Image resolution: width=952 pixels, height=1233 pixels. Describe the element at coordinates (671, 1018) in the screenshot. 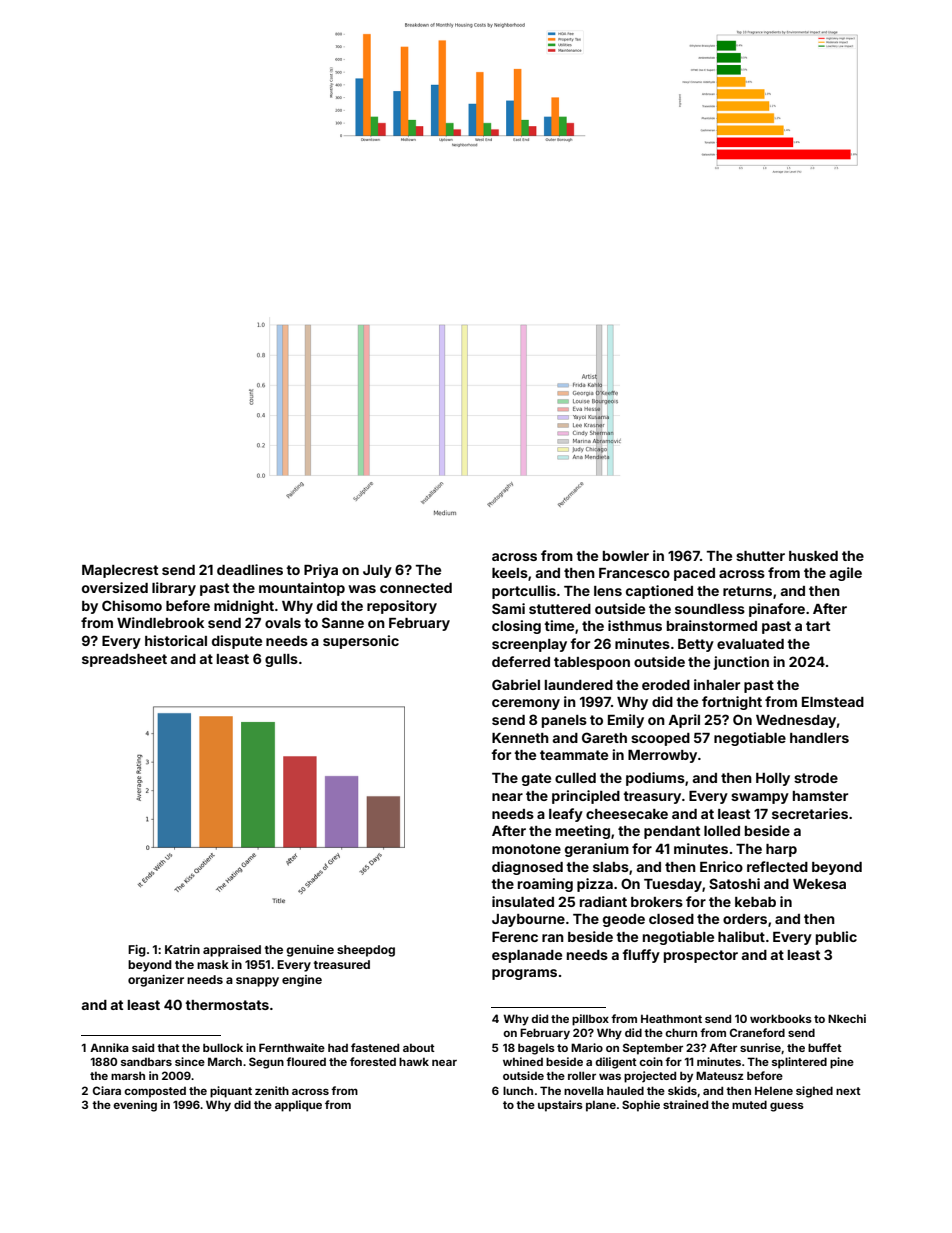

I see `Heathmont` at that location.
